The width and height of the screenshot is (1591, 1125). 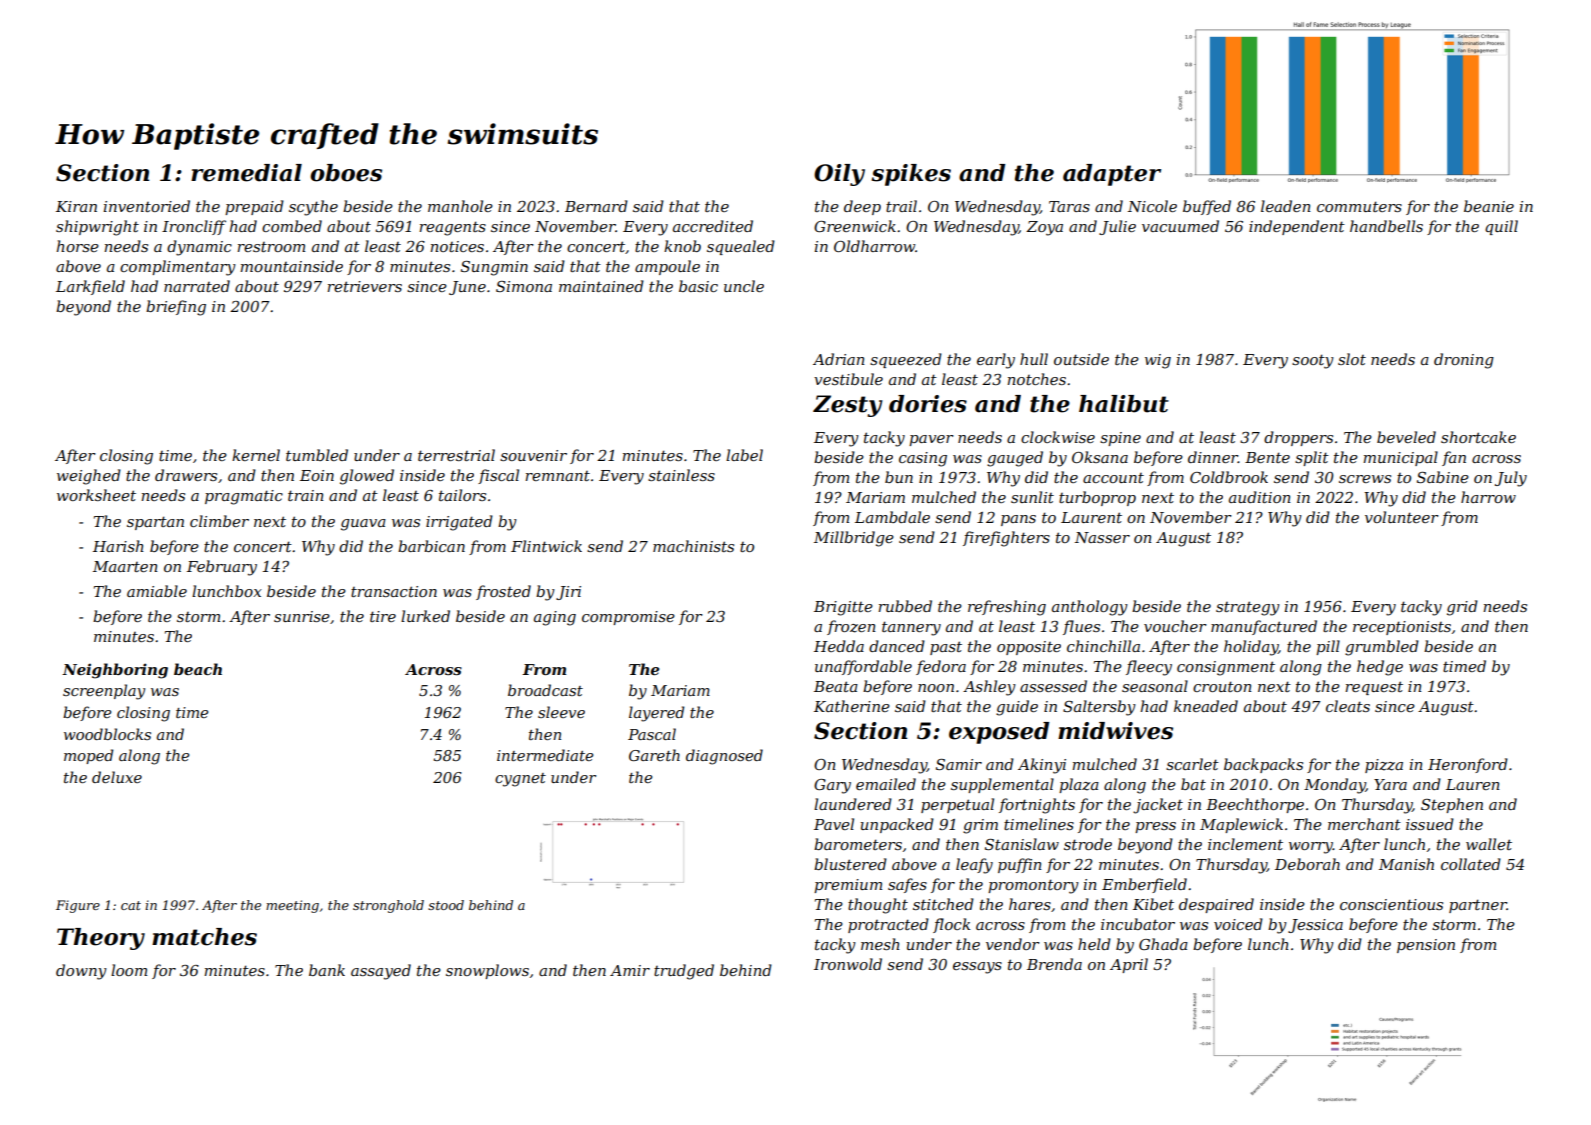 I want to click on Hedda, so click(x=839, y=646).
